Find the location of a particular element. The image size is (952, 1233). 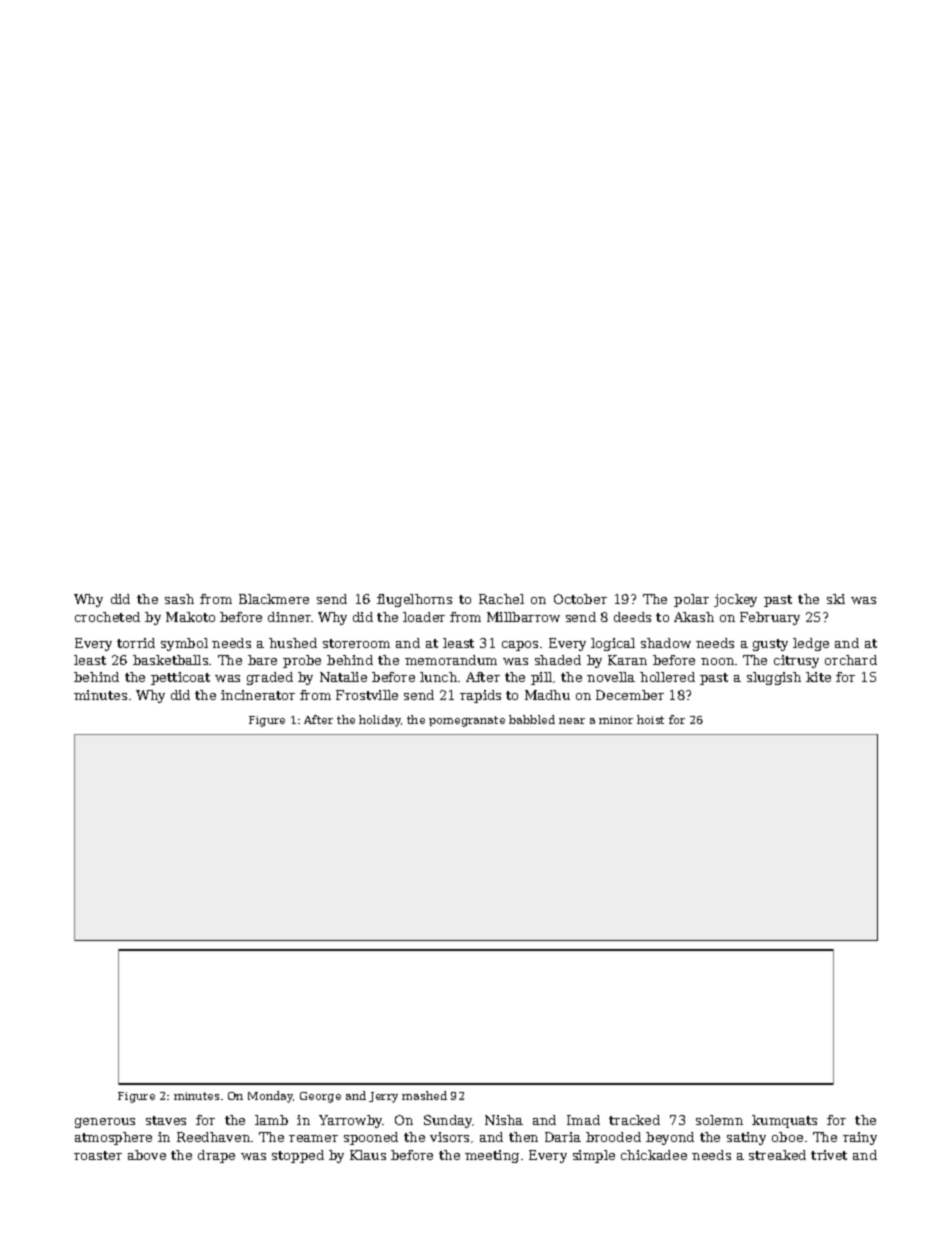

loader is located at coordinates (424, 617).
